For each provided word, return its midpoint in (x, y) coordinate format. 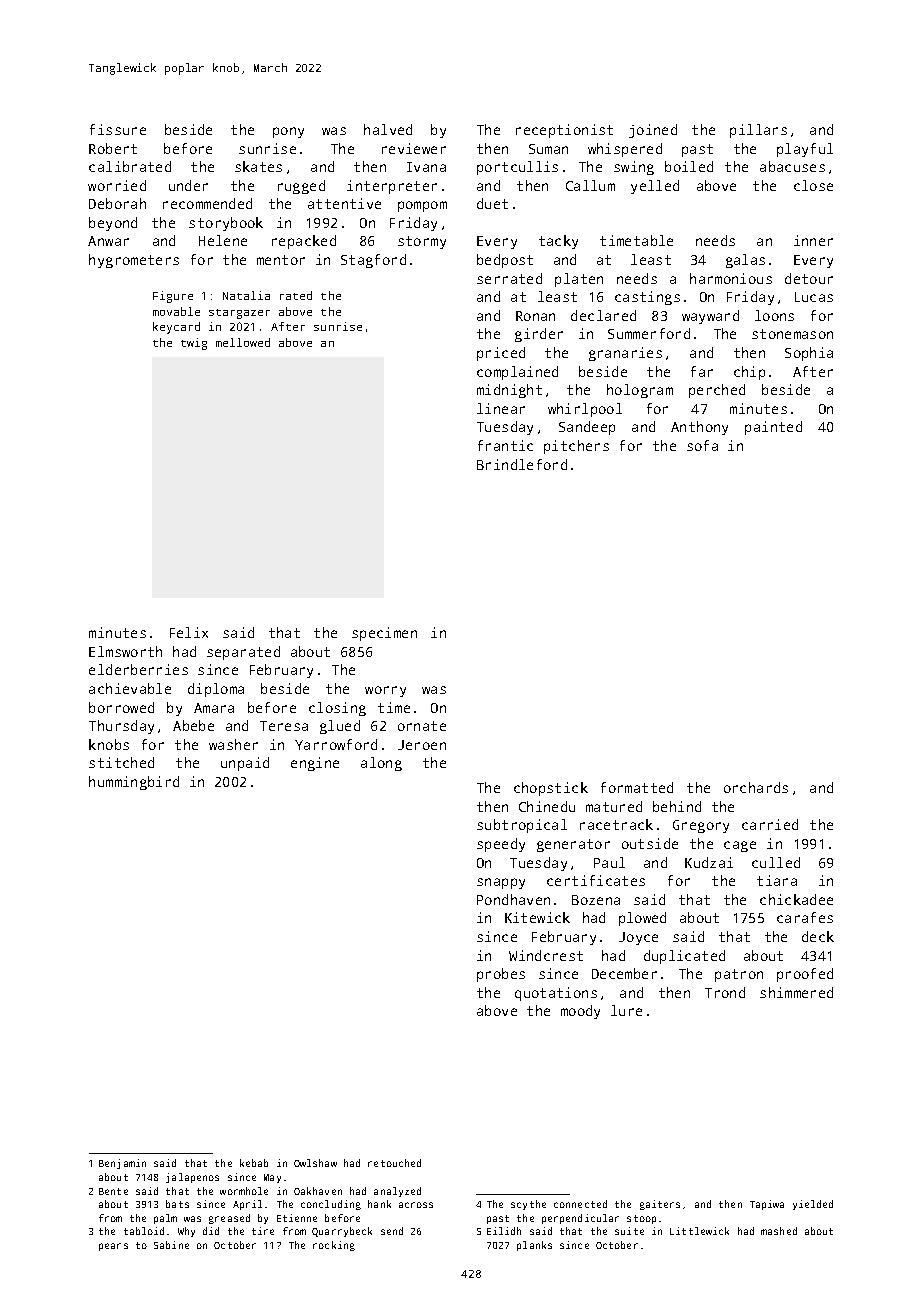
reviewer (414, 148)
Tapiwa (767, 1205)
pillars (758, 131)
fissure (118, 129)
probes (501, 975)
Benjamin (122, 1164)
